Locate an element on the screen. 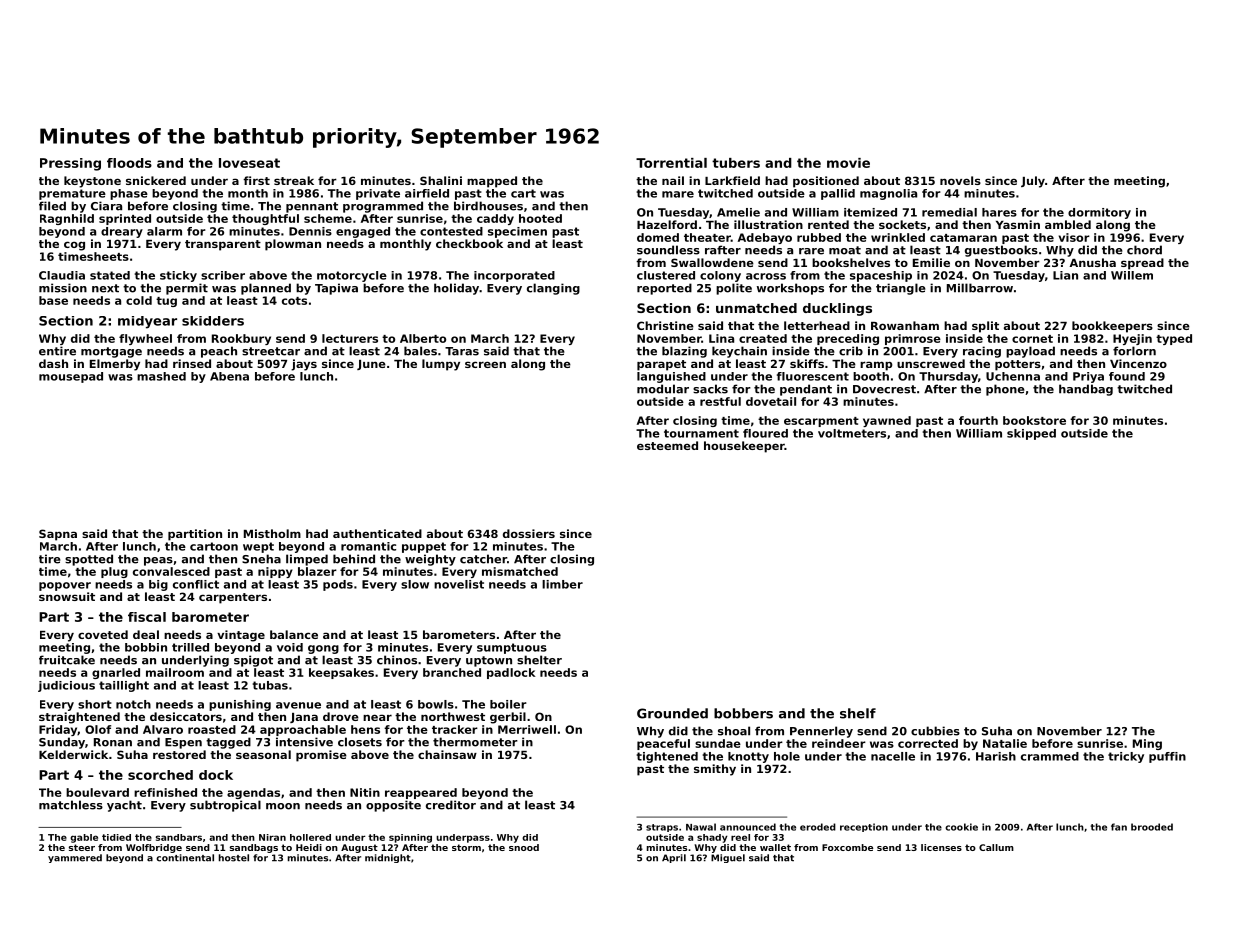 The height and width of the screenshot is (952, 1233). pendant is located at coordinates (806, 390).
